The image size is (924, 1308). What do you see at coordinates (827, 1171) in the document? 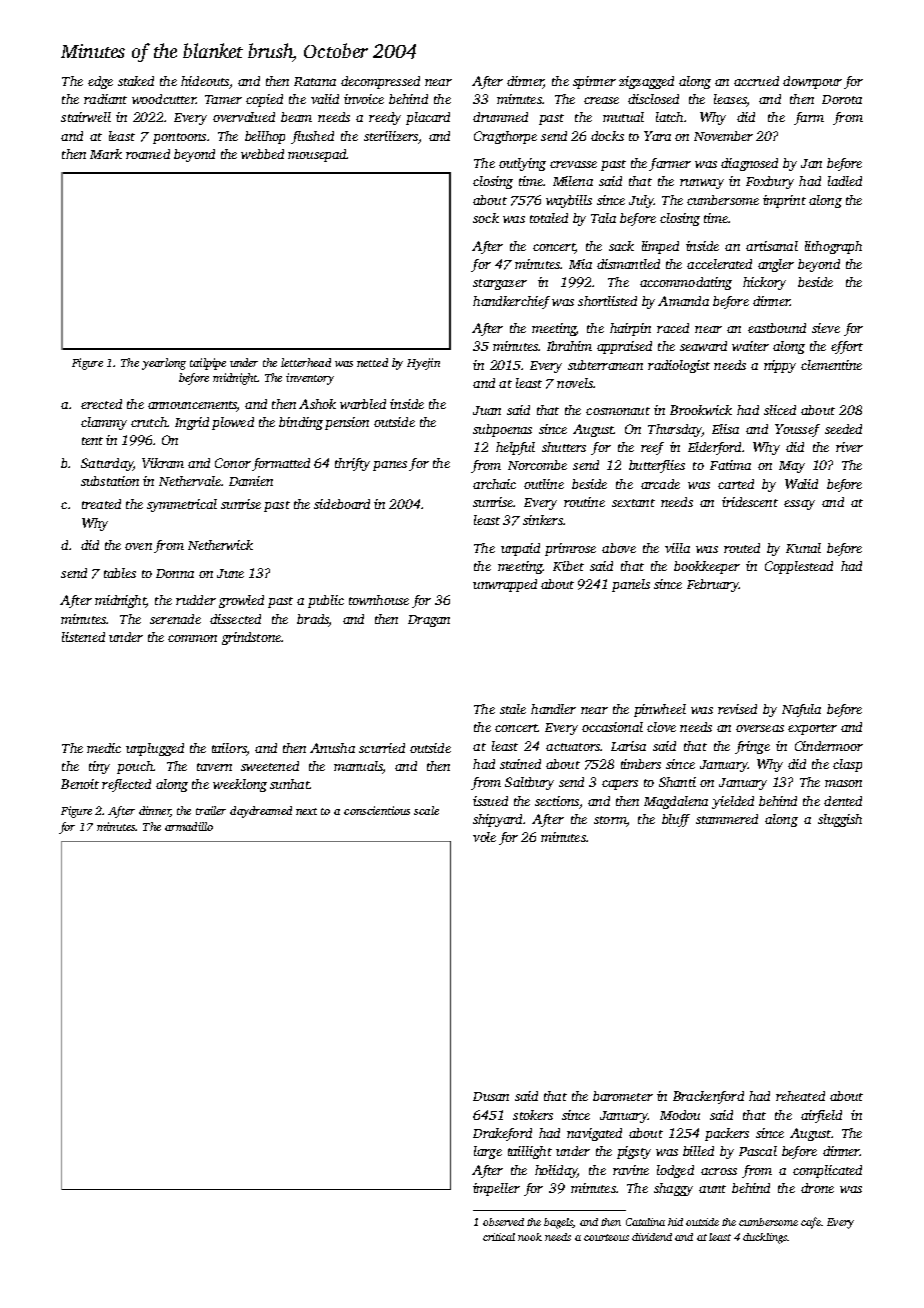
I see `complicated` at bounding box center [827, 1171].
